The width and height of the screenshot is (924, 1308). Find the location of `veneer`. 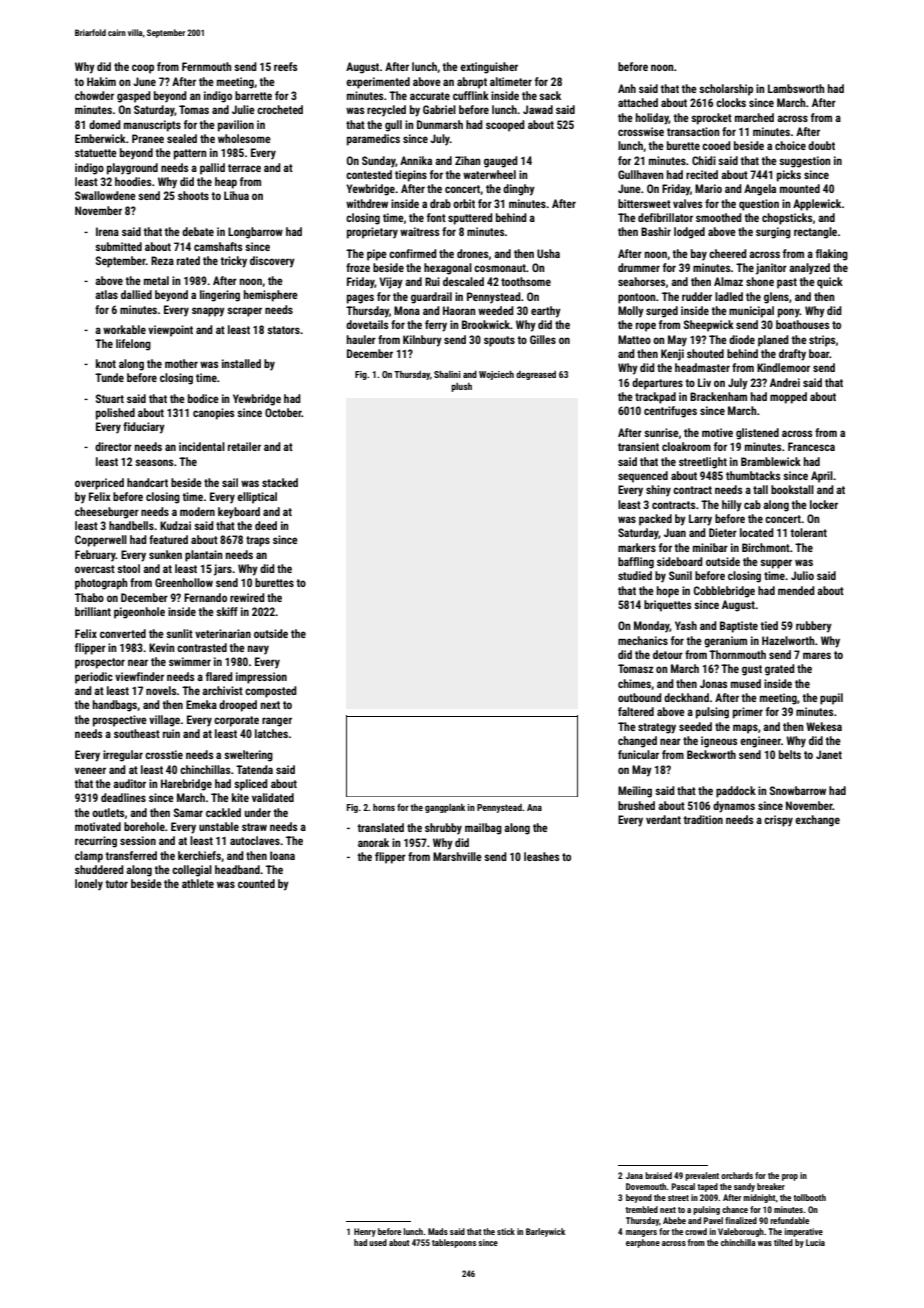

veneer is located at coordinates (90, 770).
